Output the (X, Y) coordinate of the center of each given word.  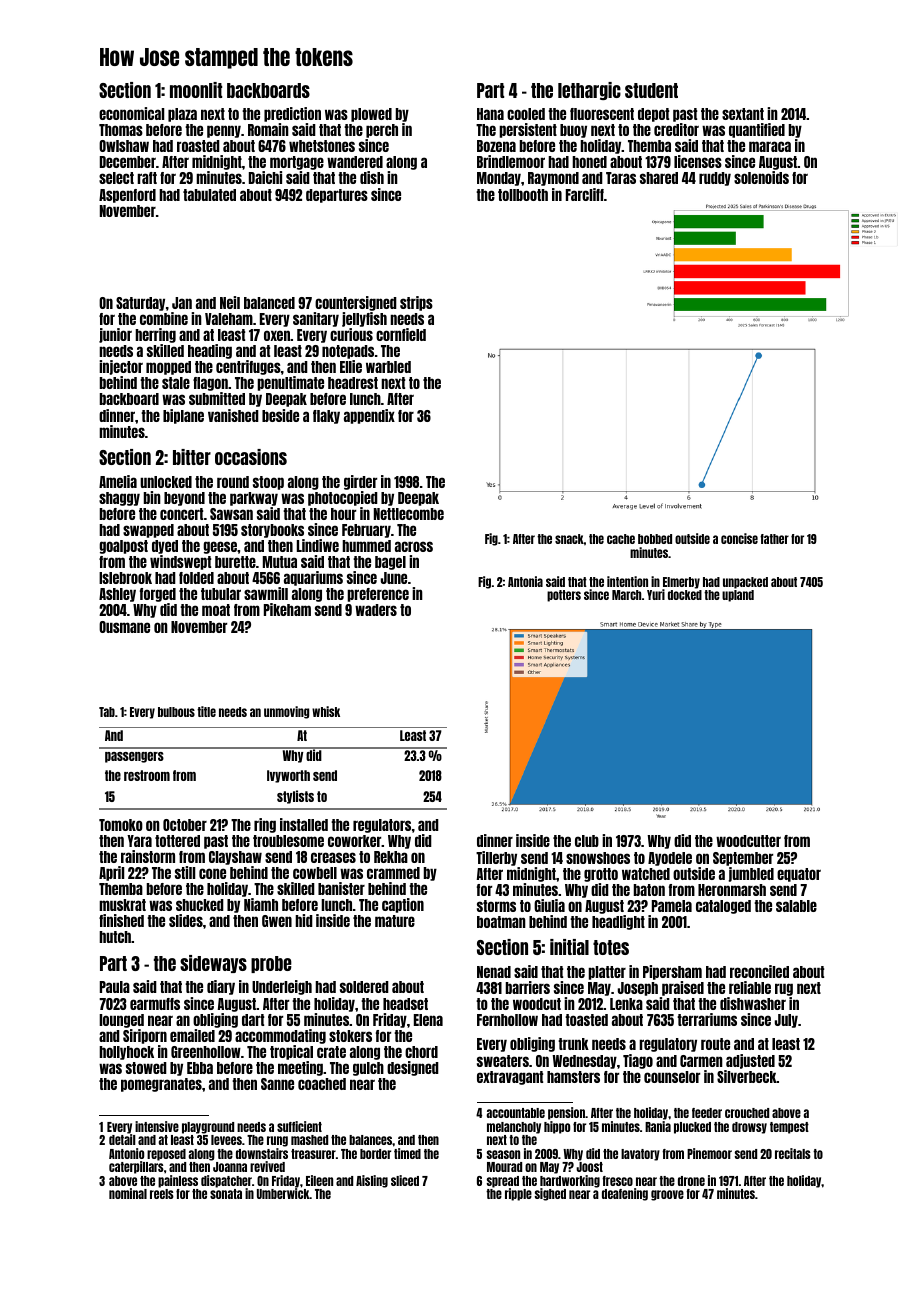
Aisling (372, 1181)
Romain (268, 129)
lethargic (589, 91)
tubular (221, 594)
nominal (128, 1193)
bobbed (655, 539)
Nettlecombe (409, 514)
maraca (770, 146)
